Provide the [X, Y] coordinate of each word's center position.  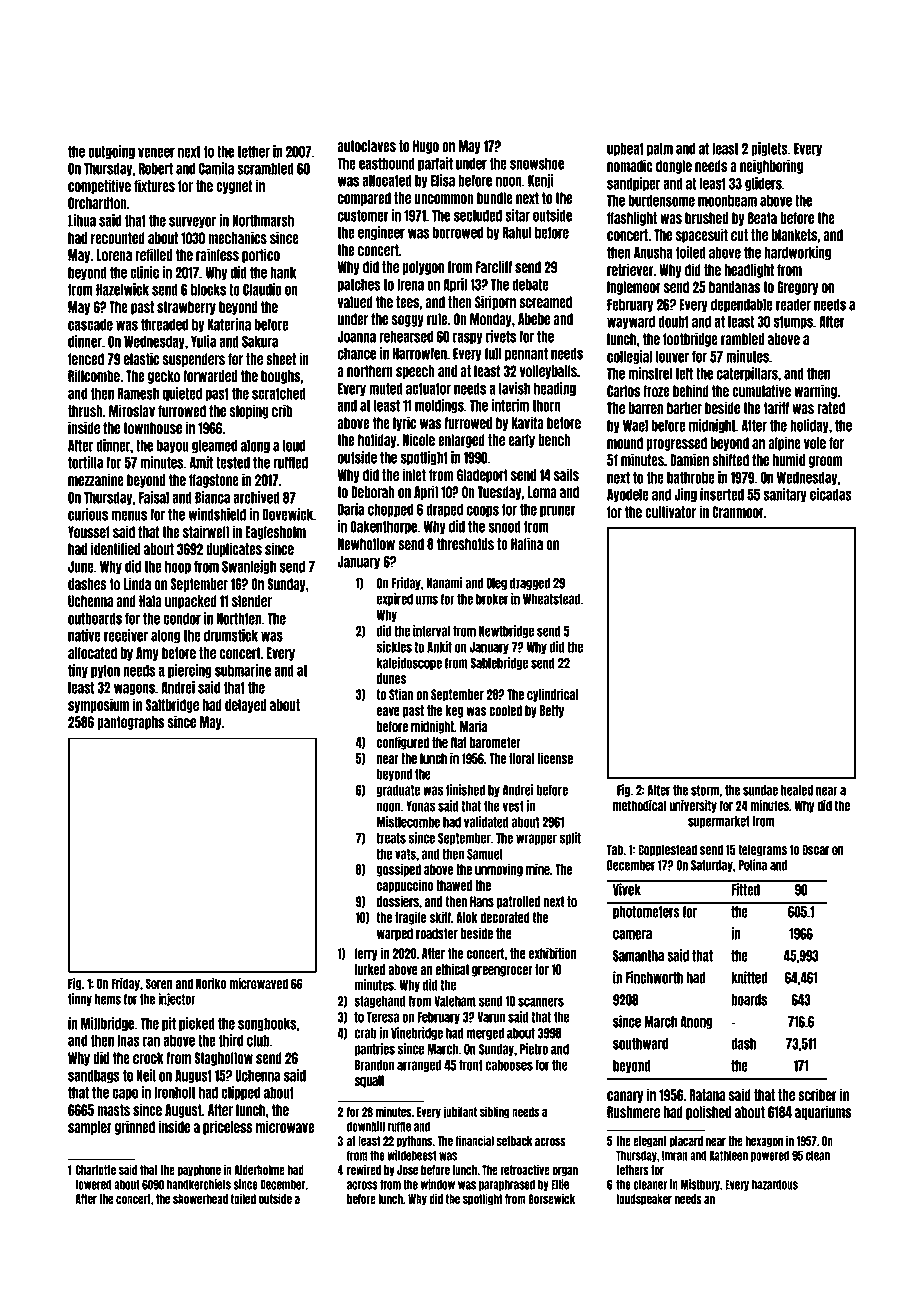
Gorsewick [551, 1198]
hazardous [775, 1184]
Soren [159, 983]
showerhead [200, 1199]
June [81, 567]
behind [691, 390]
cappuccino [405, 886]
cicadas [831, 494]
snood [504, 527]
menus [129, 515]
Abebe [534, 319]
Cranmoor [738, 512]
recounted [118, 238]
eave [388, 711]
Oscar [815, 849]
